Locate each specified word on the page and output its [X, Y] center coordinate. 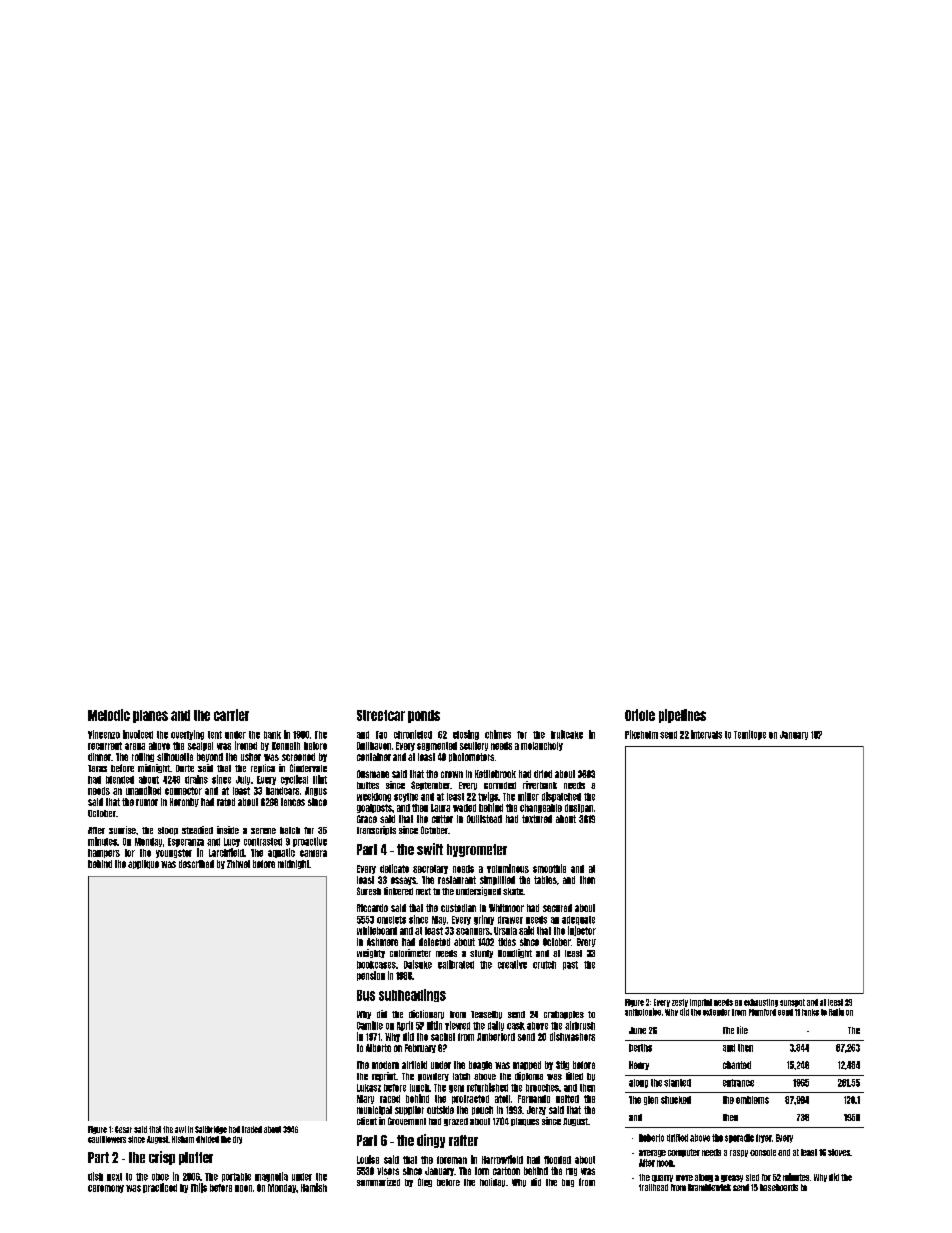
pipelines [682, 716]
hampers [104, 853]
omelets [391, 920]
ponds [424, 716]
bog [568, 1183]
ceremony [106, 1189]
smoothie [549, 868]
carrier [231, 715]
